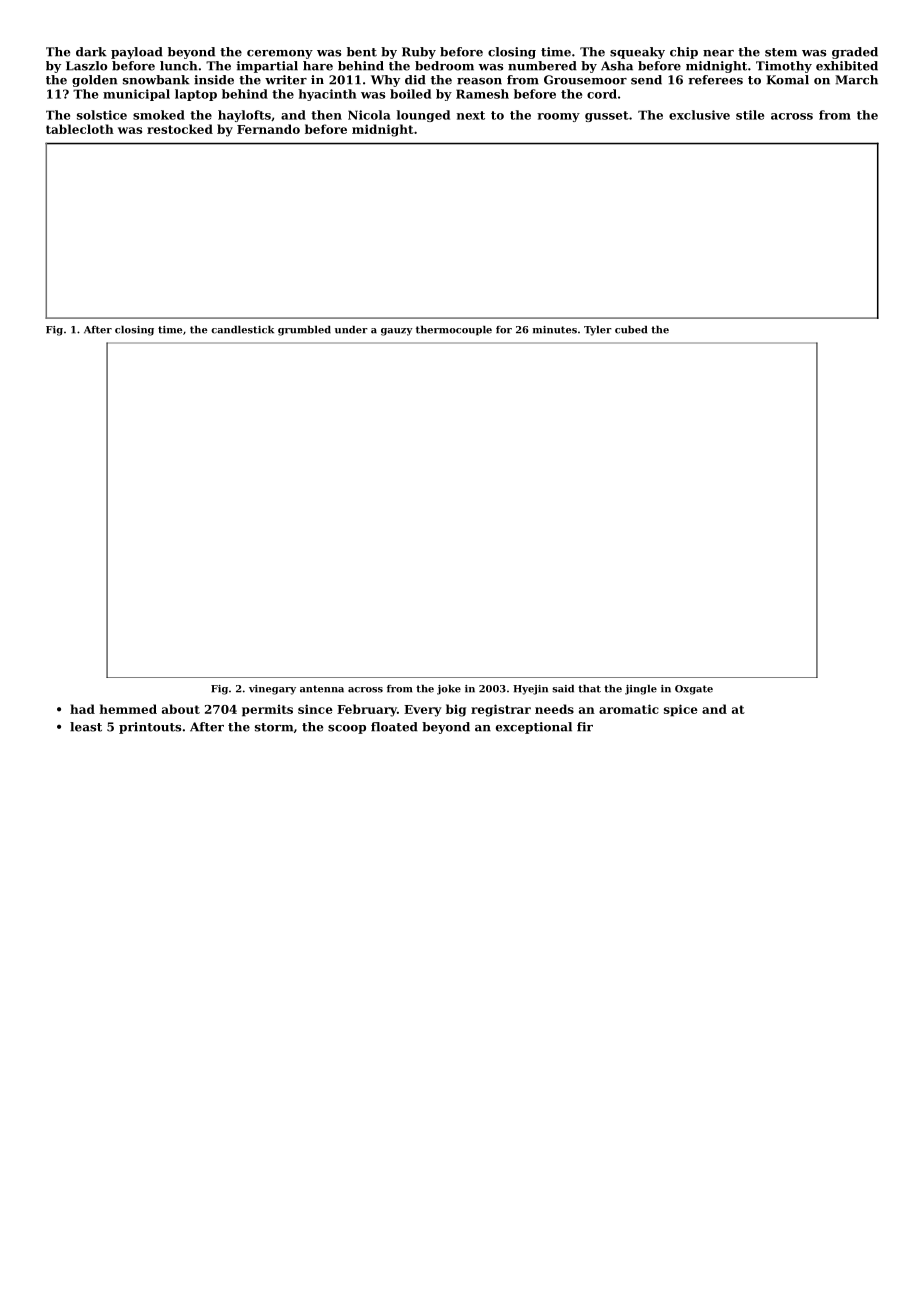 The height and width of the screenshot is (1308, 924). What do you see at coordinates (322, 689) in the screenshot?
I see `antenna` at bounding box center [322, 689].
